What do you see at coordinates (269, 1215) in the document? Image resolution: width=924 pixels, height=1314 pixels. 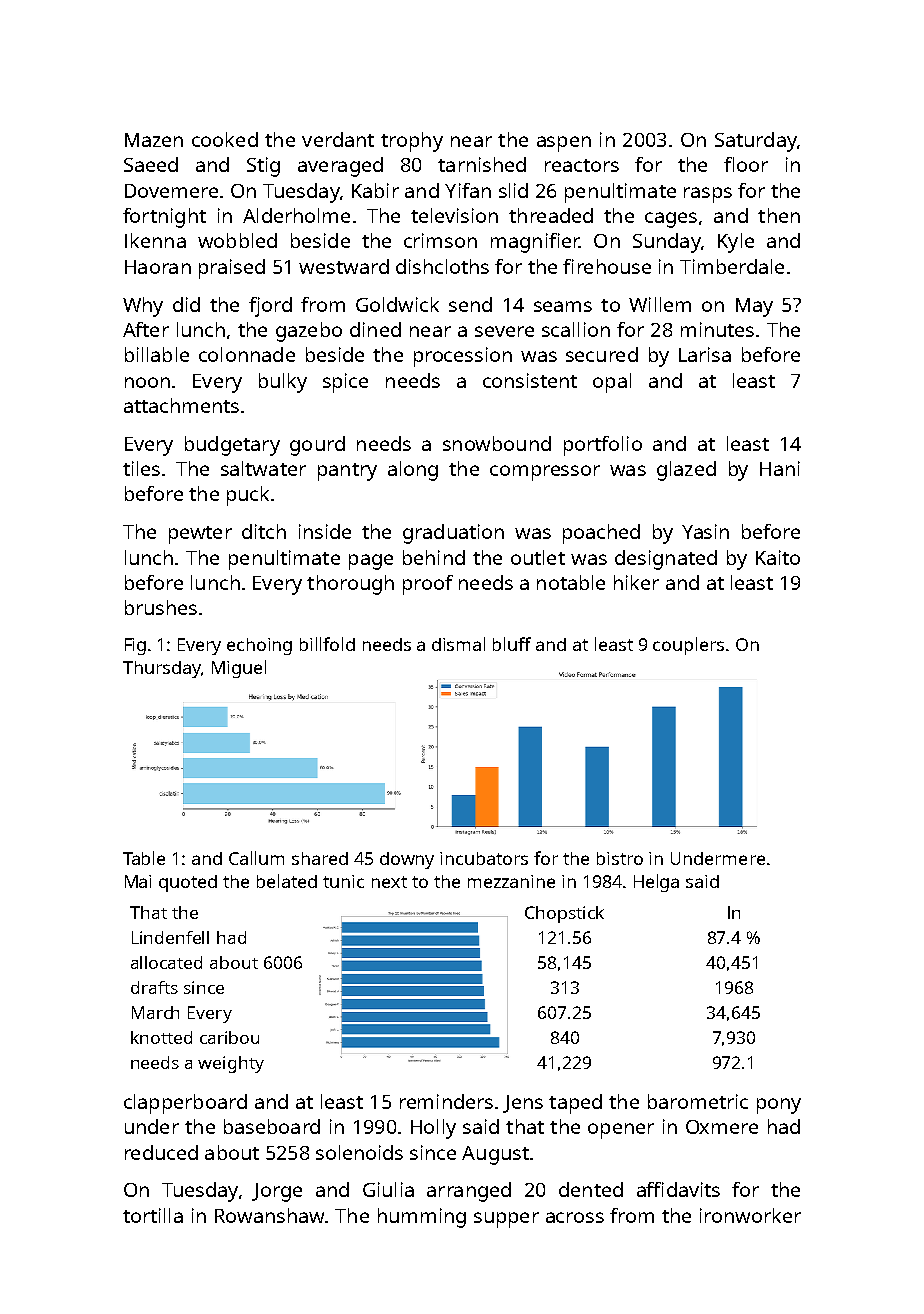 I see `Rowanshaw` at bounding box center [269, 1215].
